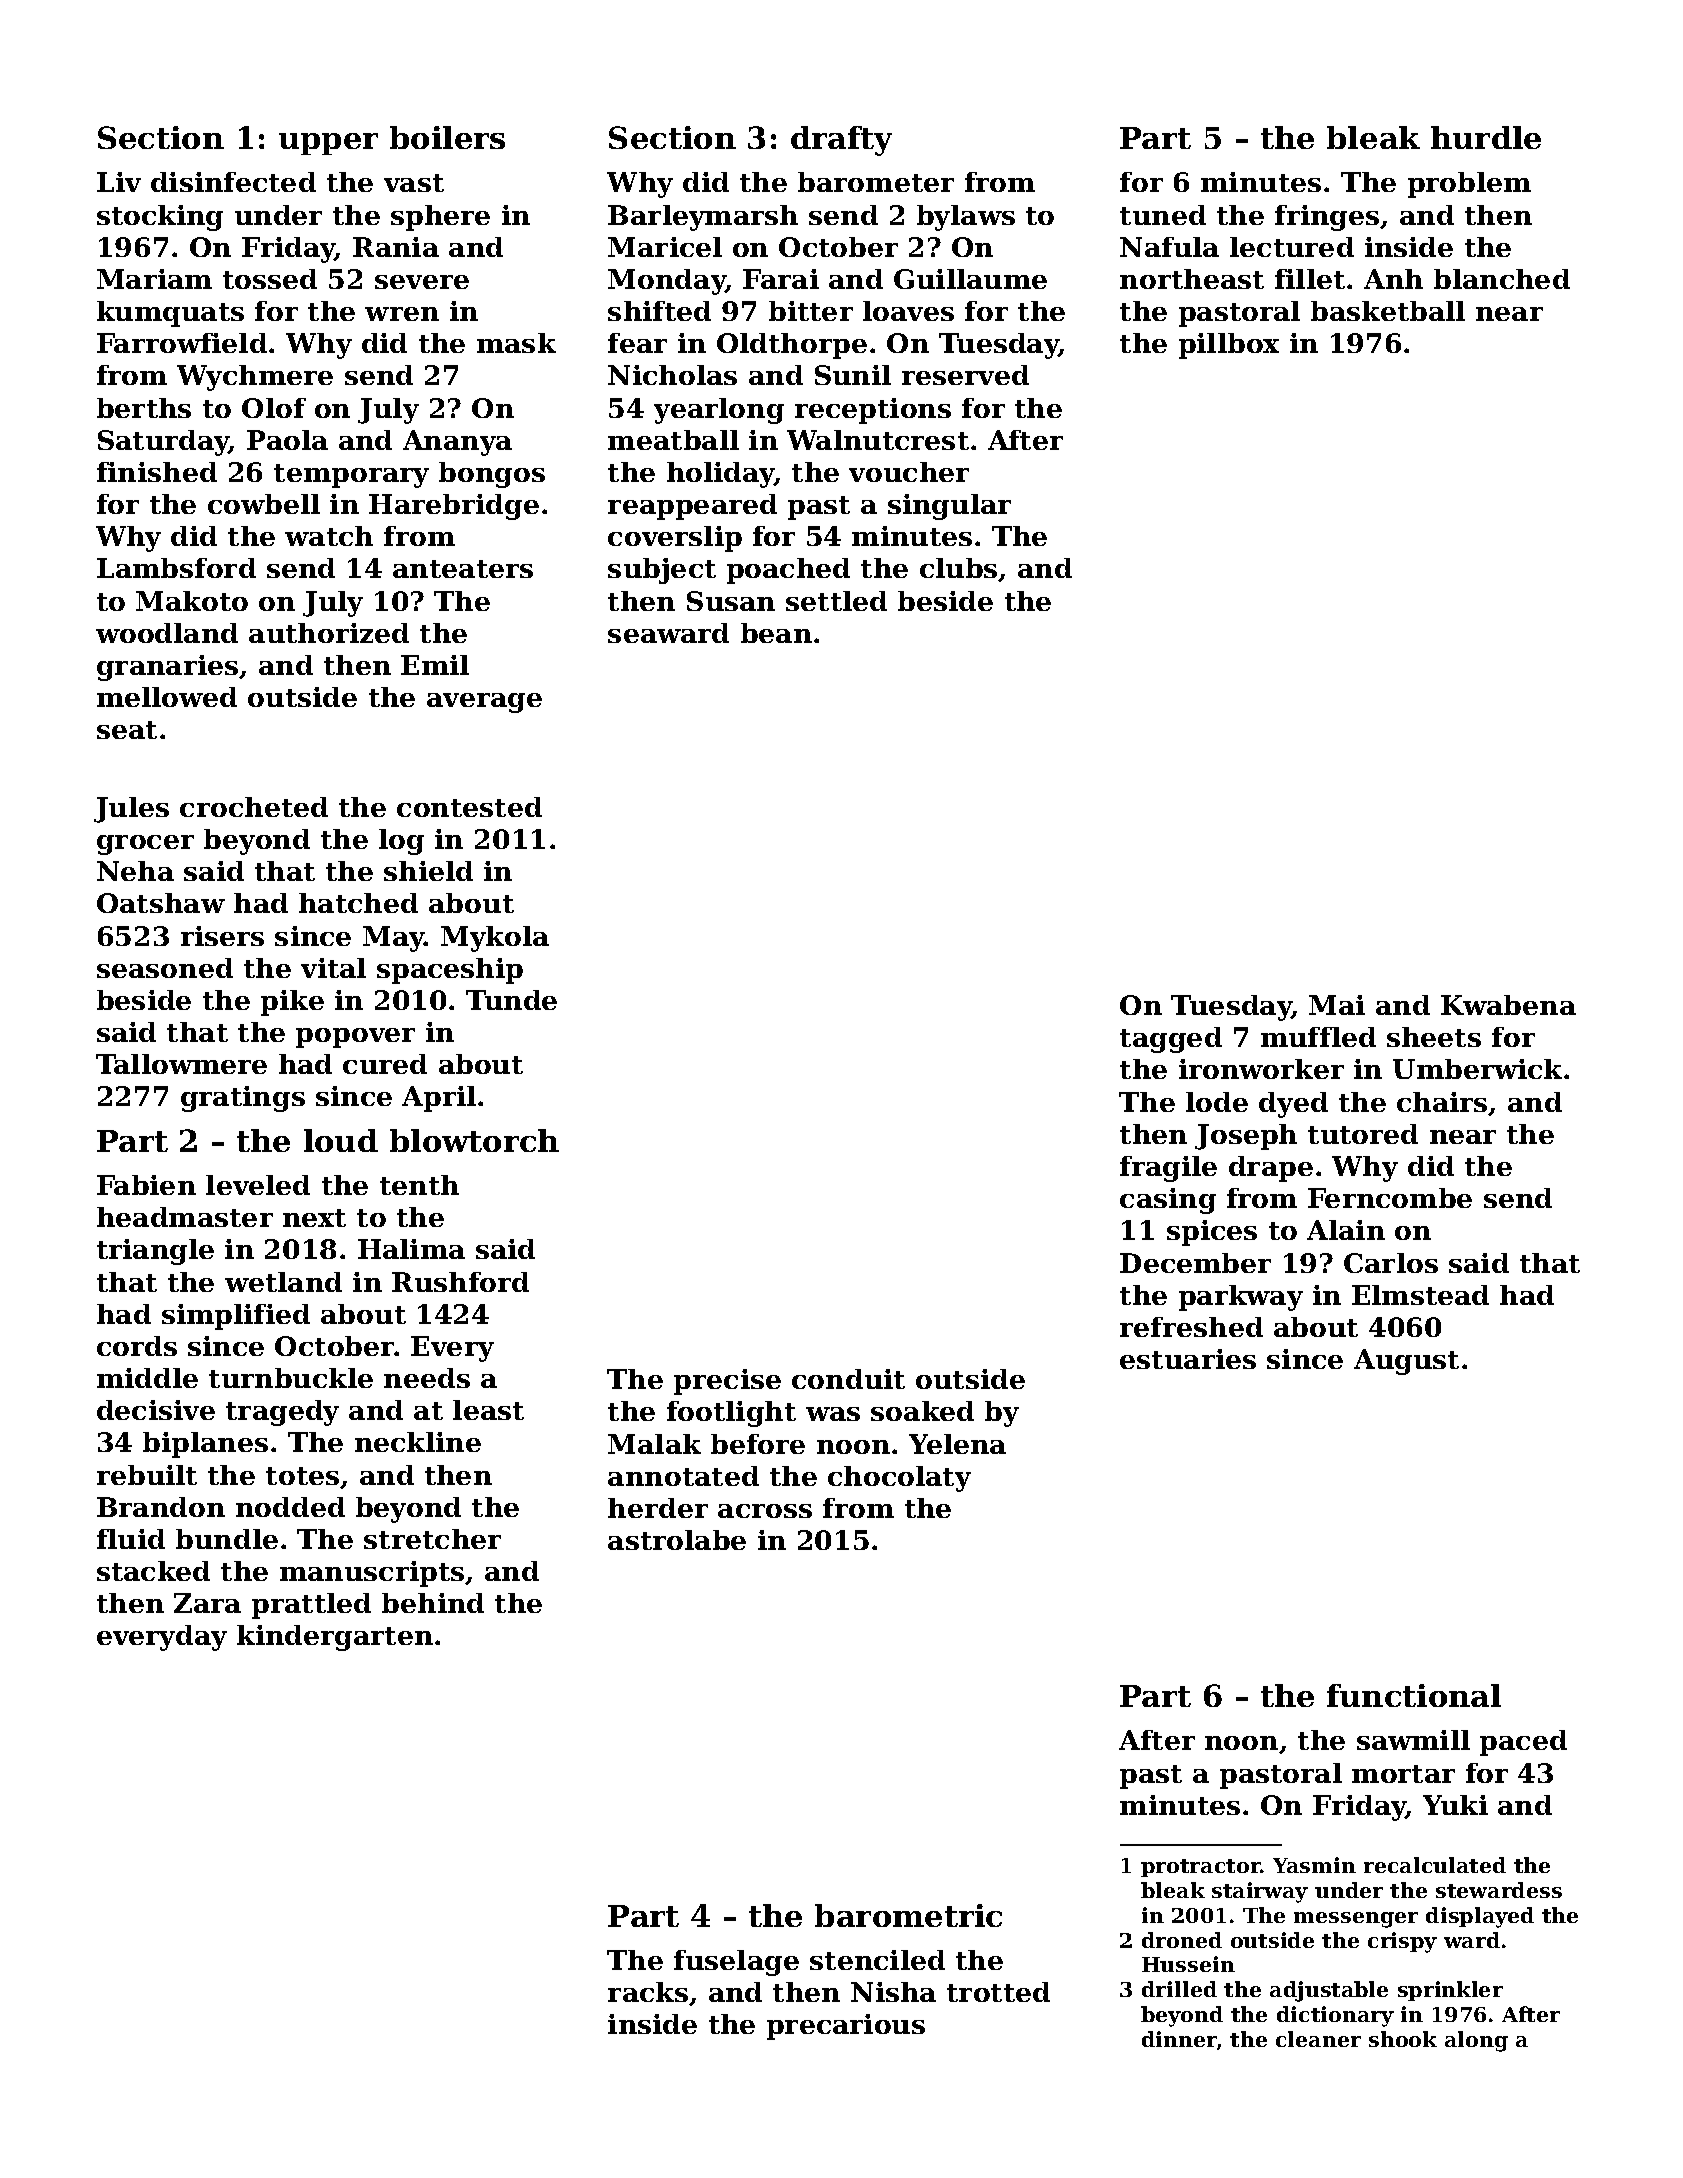 This screenshot has width=1683, height=2178. What do you see at coordinates (965, 375) in the screenshot?
I see `reserved` at bounding box center [965, 375].
